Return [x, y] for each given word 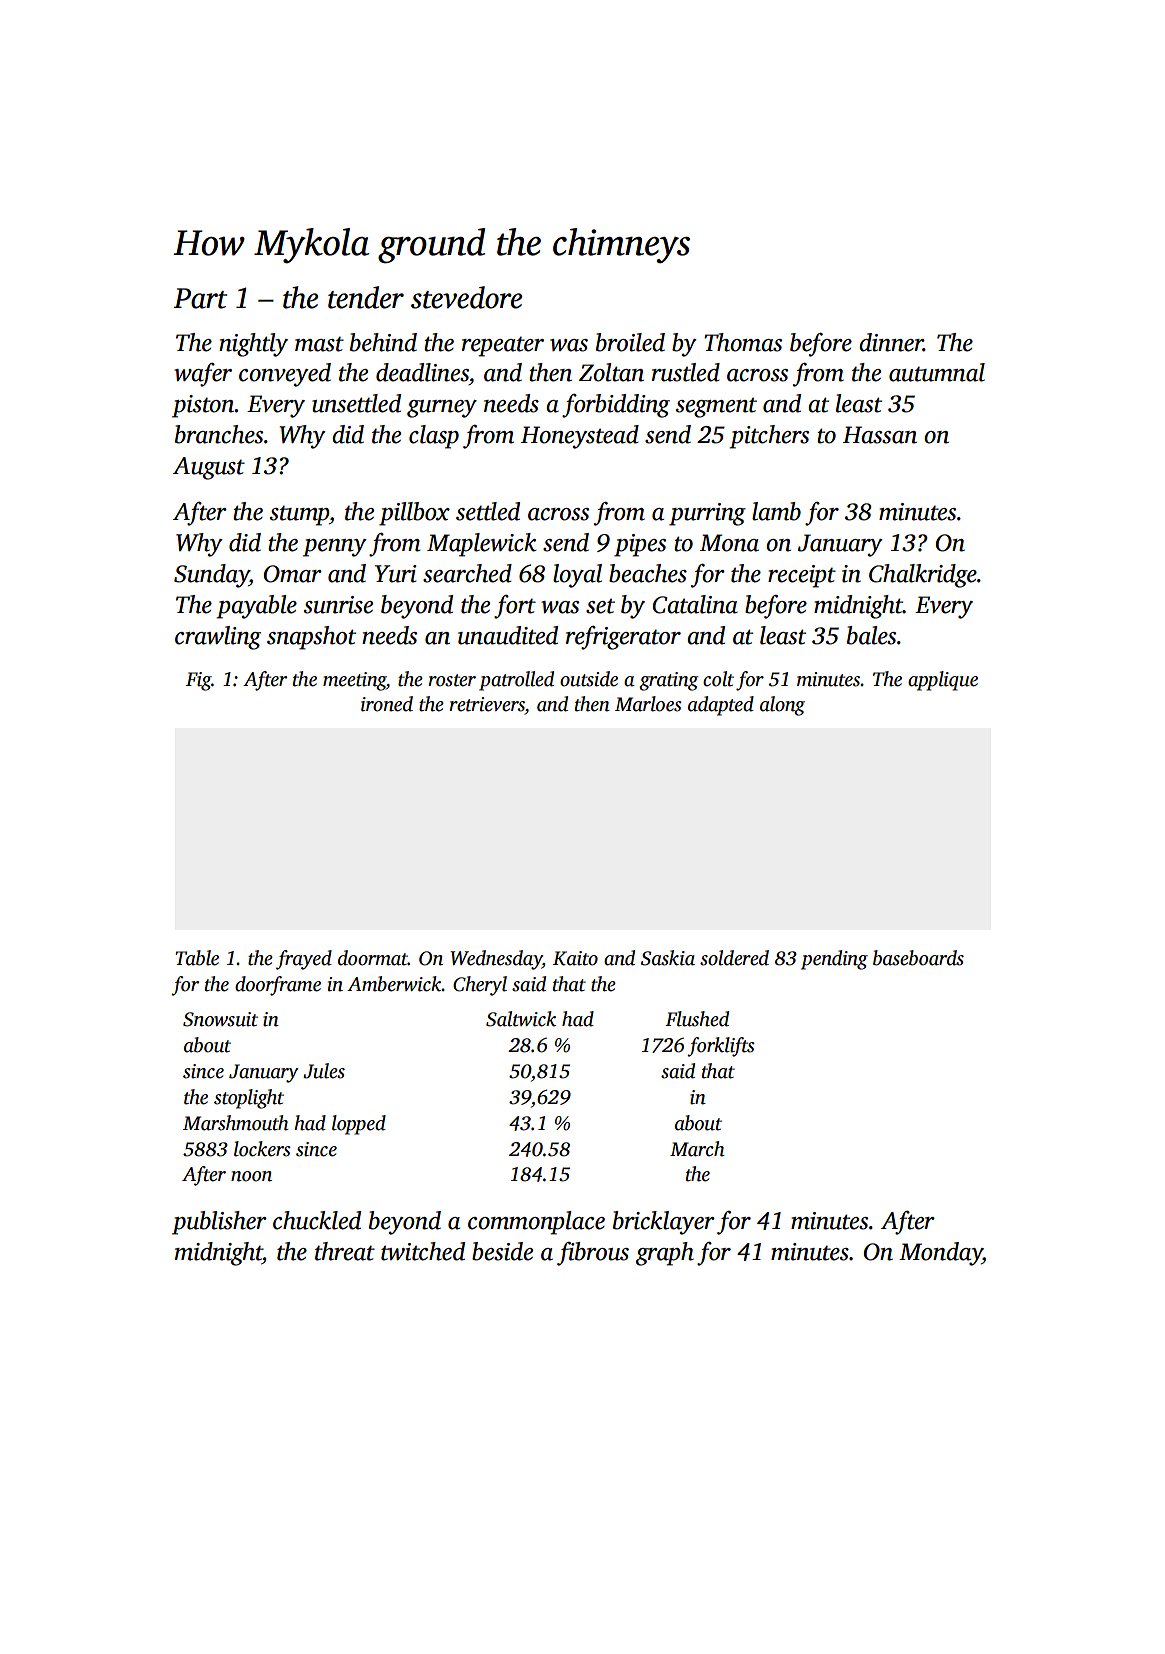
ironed [387, 704]
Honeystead [580, 437]
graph [665, 1254]
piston [203, 406]
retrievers [487, 704]
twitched [423, 1251]
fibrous [593, 1254]
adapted [721, 706]
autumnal [937, 372]
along [782, 706]
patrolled [516, 681]
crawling [218, 638]
